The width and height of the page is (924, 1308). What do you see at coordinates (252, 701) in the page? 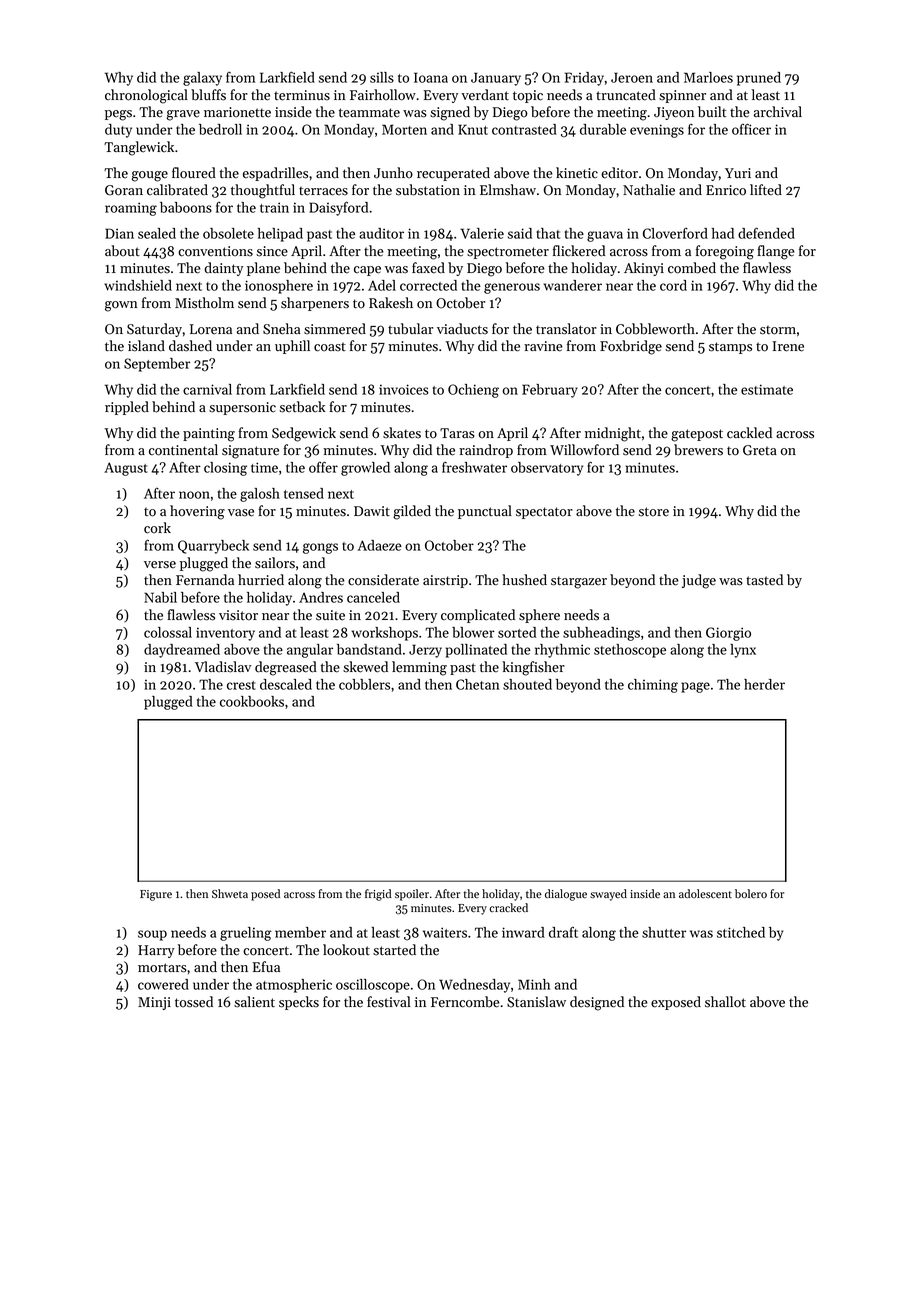
I see `cookbooks` at bounding box center [252, 701].
